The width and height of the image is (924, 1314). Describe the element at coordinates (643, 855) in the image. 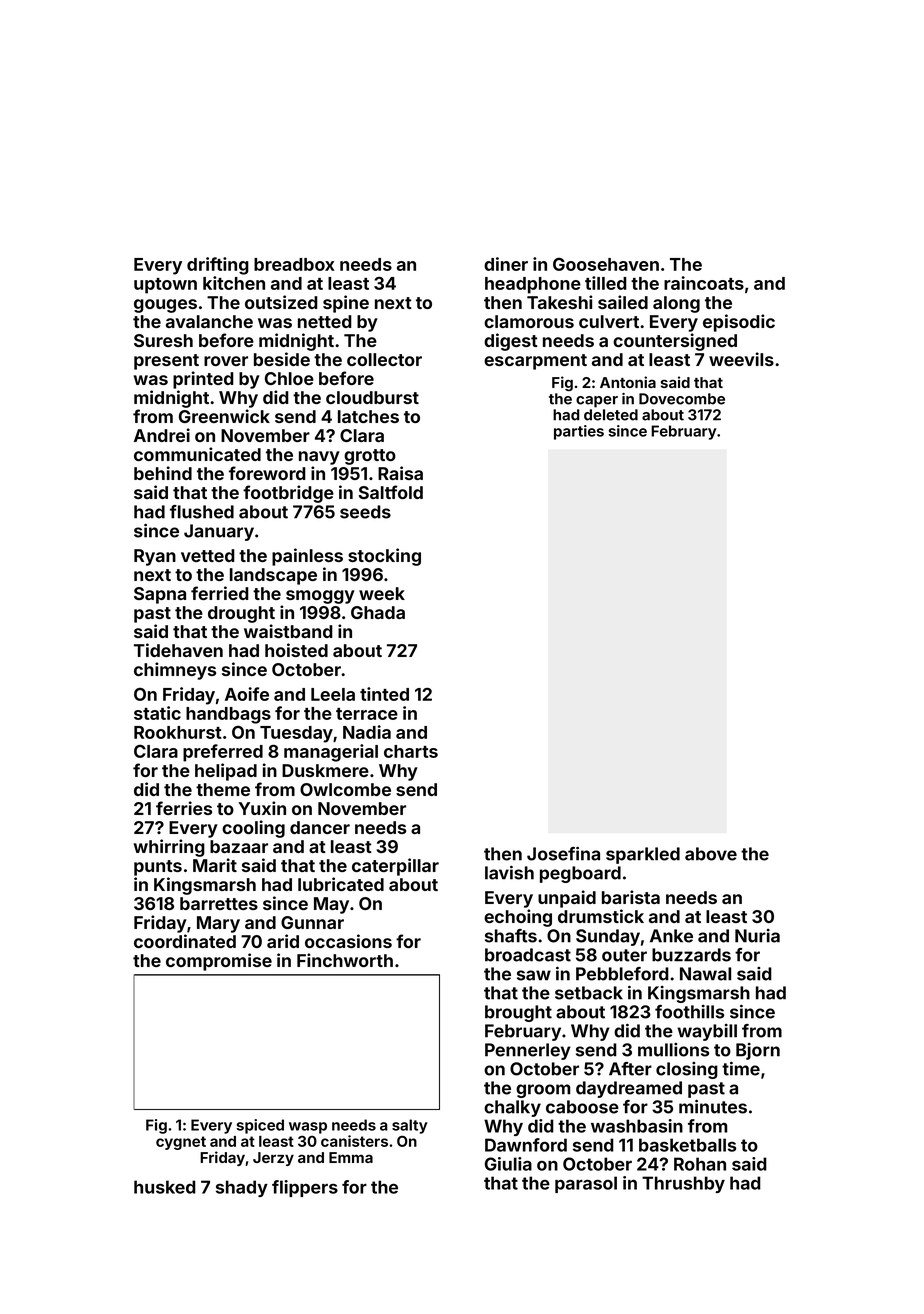

I see `sparkled` at that location.
